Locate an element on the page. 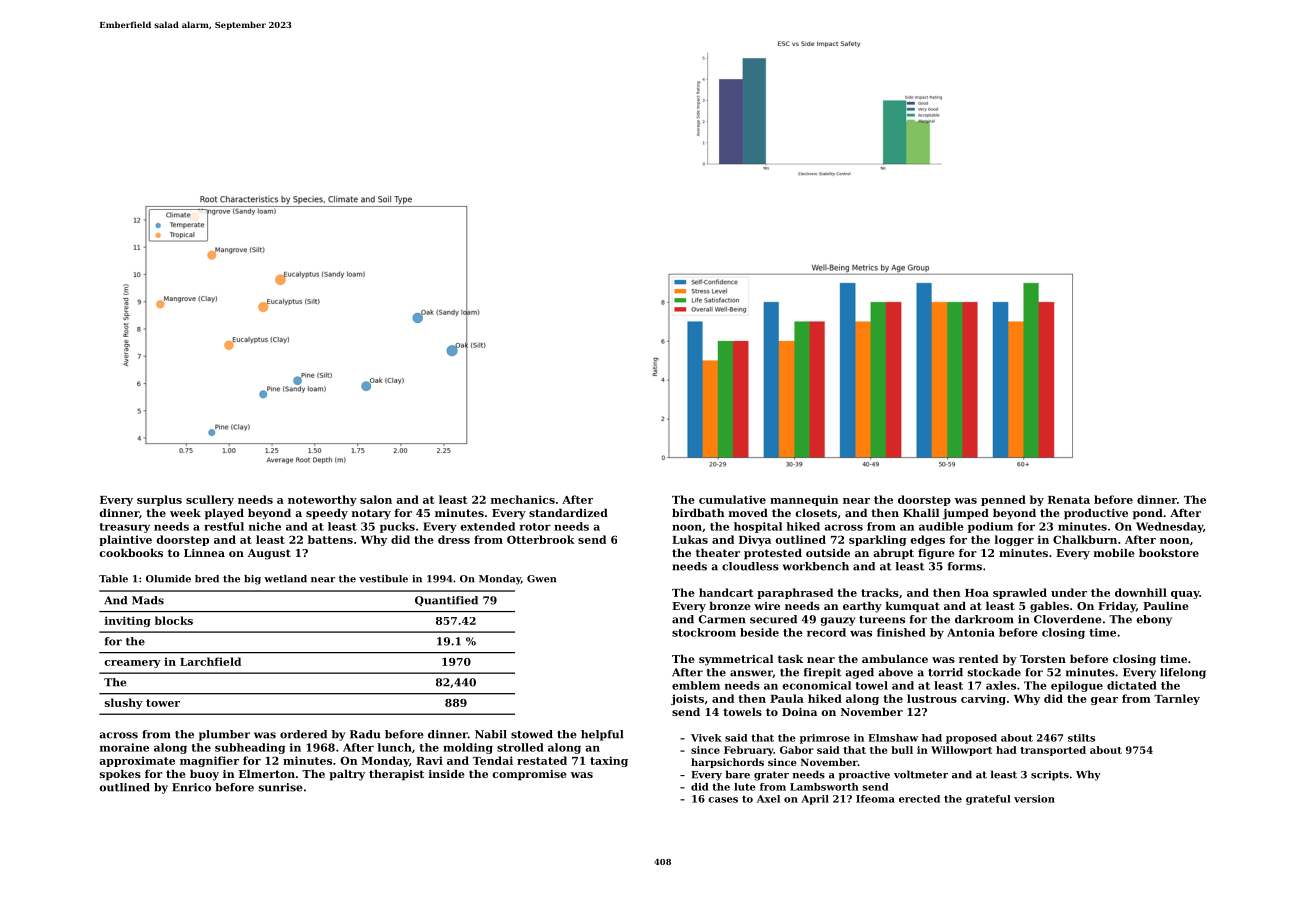 The width and height of the image is (1308, 924). inviting is located at coordinates (128, 621).
